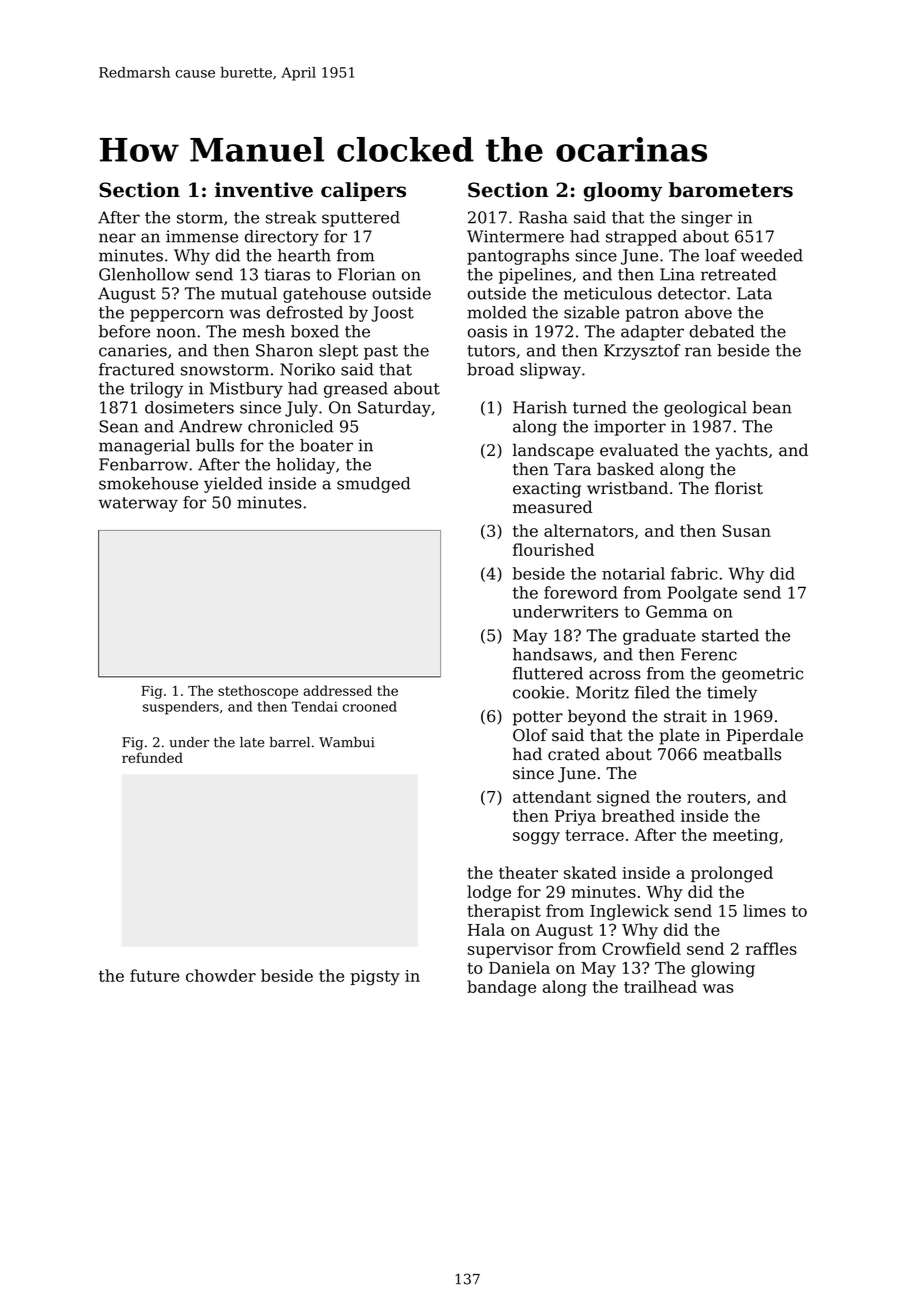  Describe the element at coordinates (731, 190) in the page. I see `barometers` at that location.
